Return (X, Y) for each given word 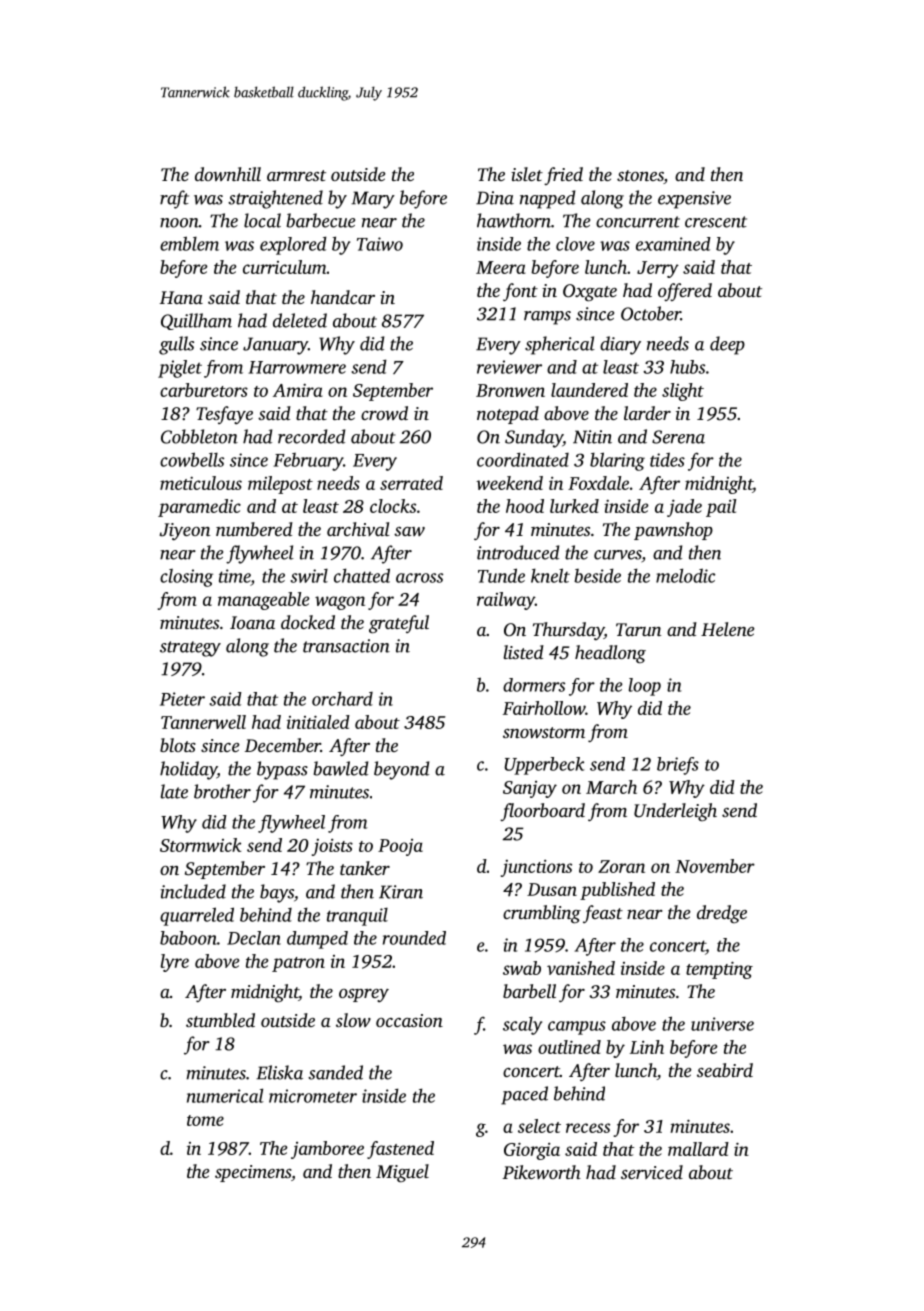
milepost (280, 485)
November (715, 866)
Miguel (402, 1173)
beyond (401, 770)
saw (409, 531)
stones (640, 177)
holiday (188, 770)
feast (603, 914)
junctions (536, 868)
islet (527, 174)
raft (174, 199)
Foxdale (598, 483)
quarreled (197, 916)
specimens (253, 1173)
